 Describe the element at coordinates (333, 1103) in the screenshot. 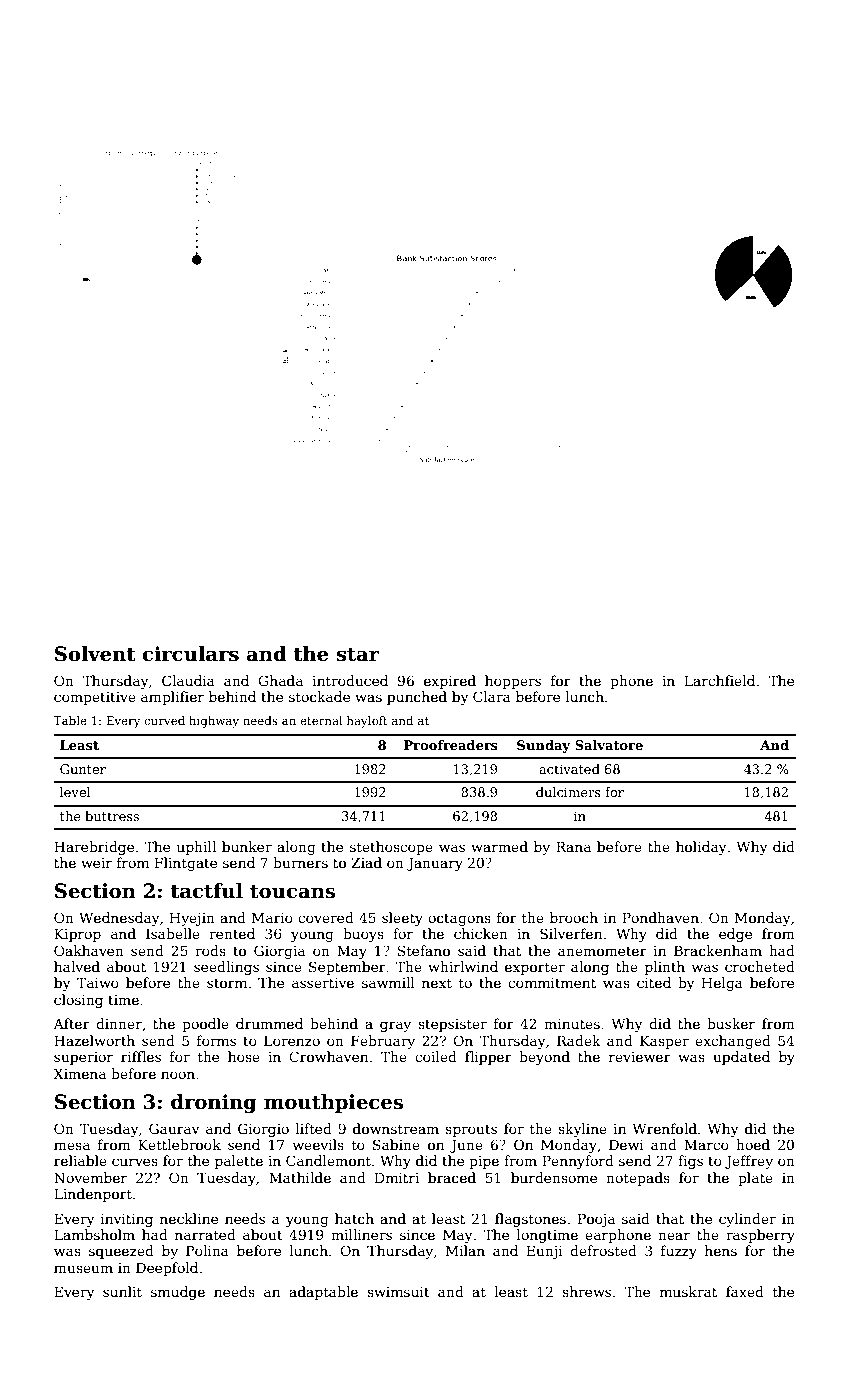

I see `mouthpieces` at that location.
